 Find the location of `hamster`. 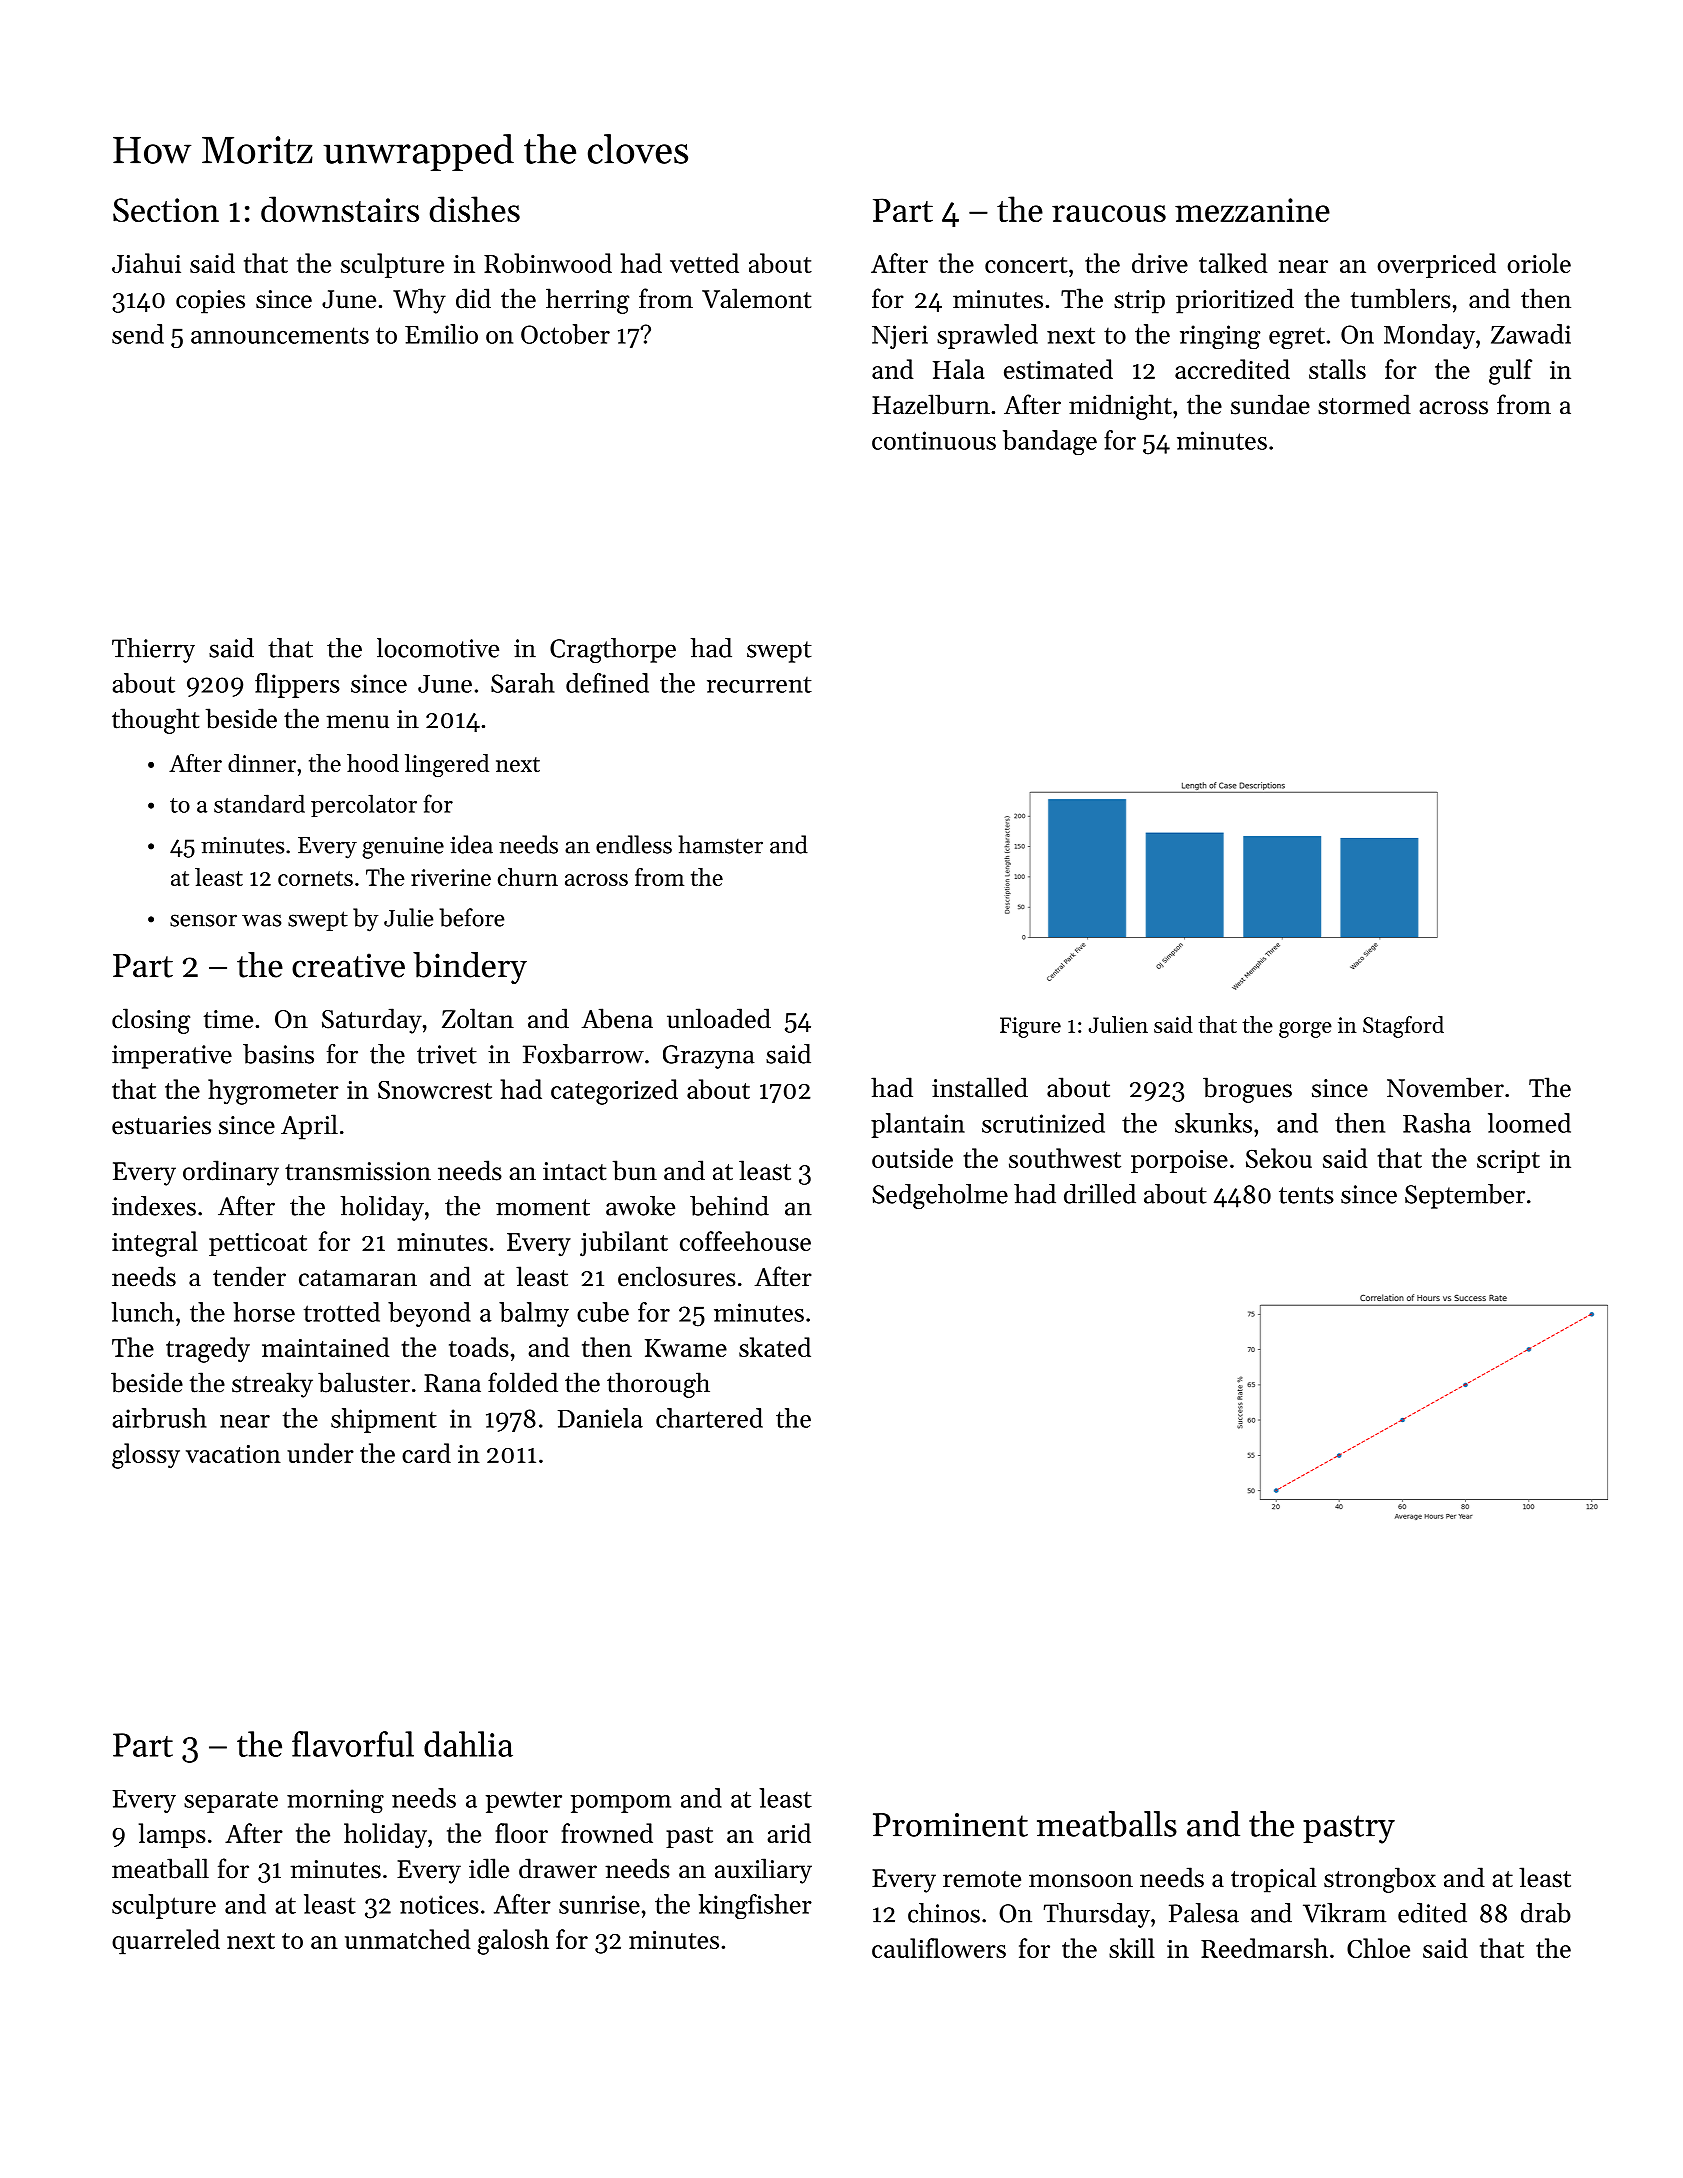

hamster is located at coordinates (720, 844).
